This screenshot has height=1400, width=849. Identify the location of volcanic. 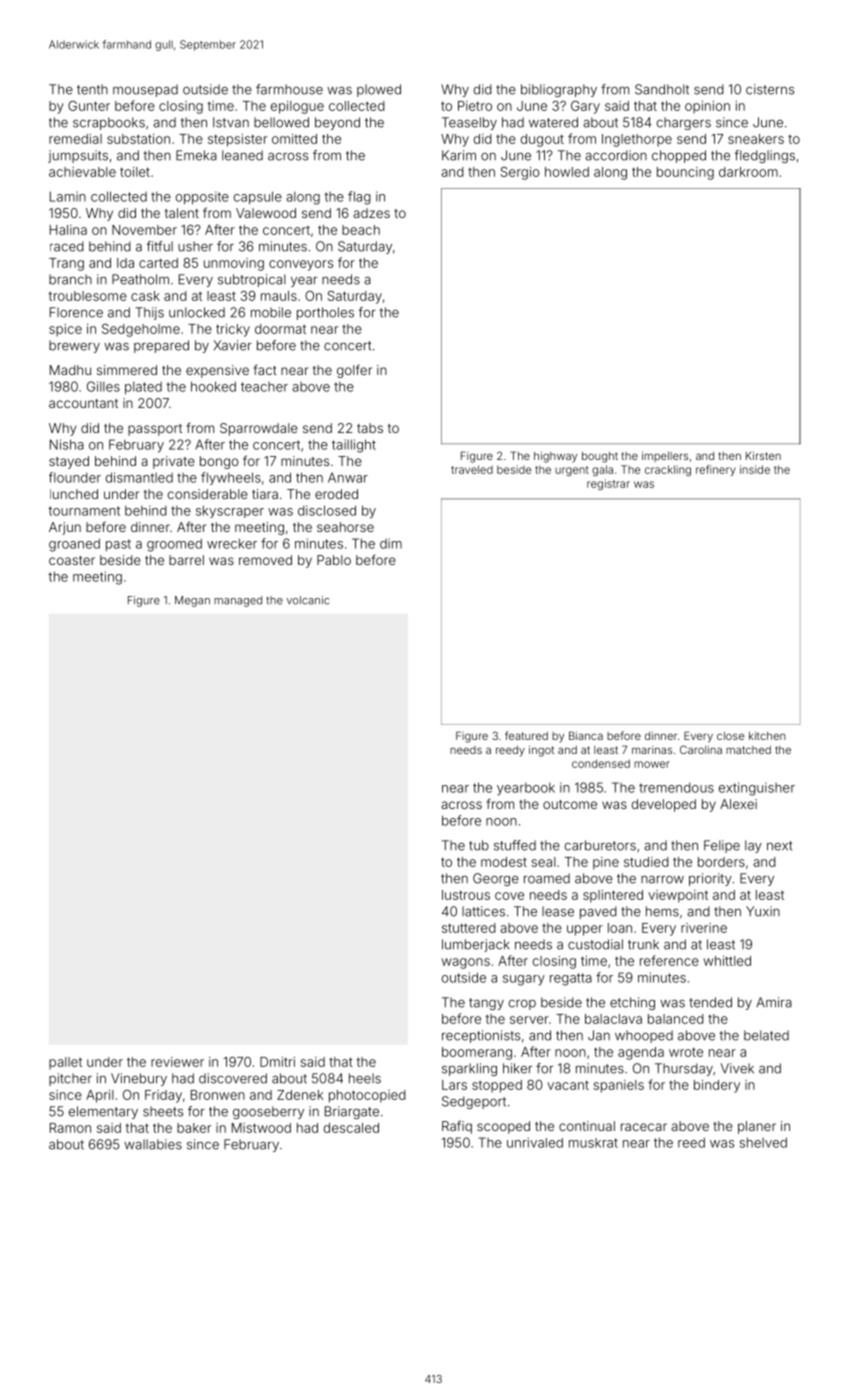
(308, 600).
